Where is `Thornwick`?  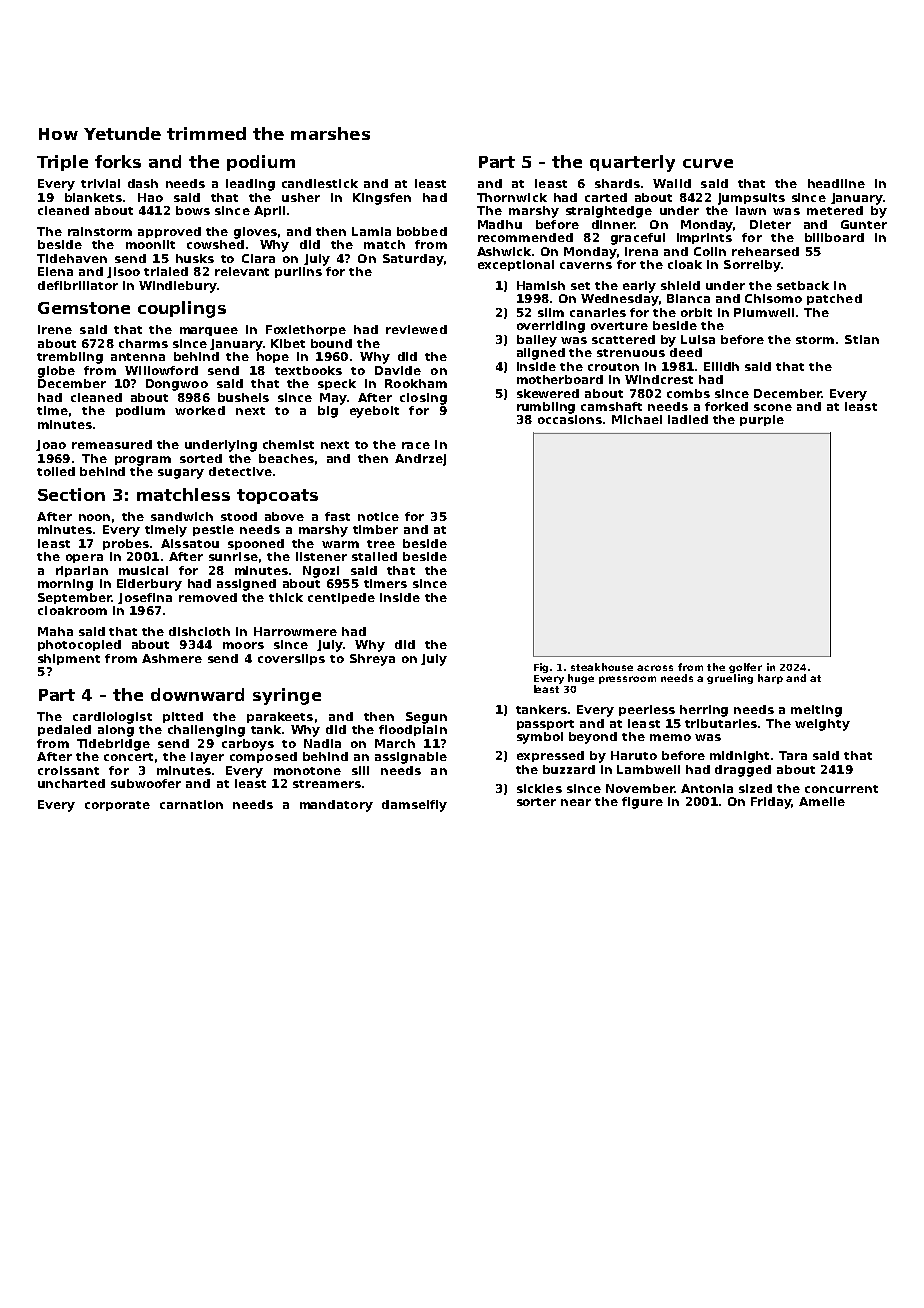 Thornwick is located at coordinates (512, 197).
